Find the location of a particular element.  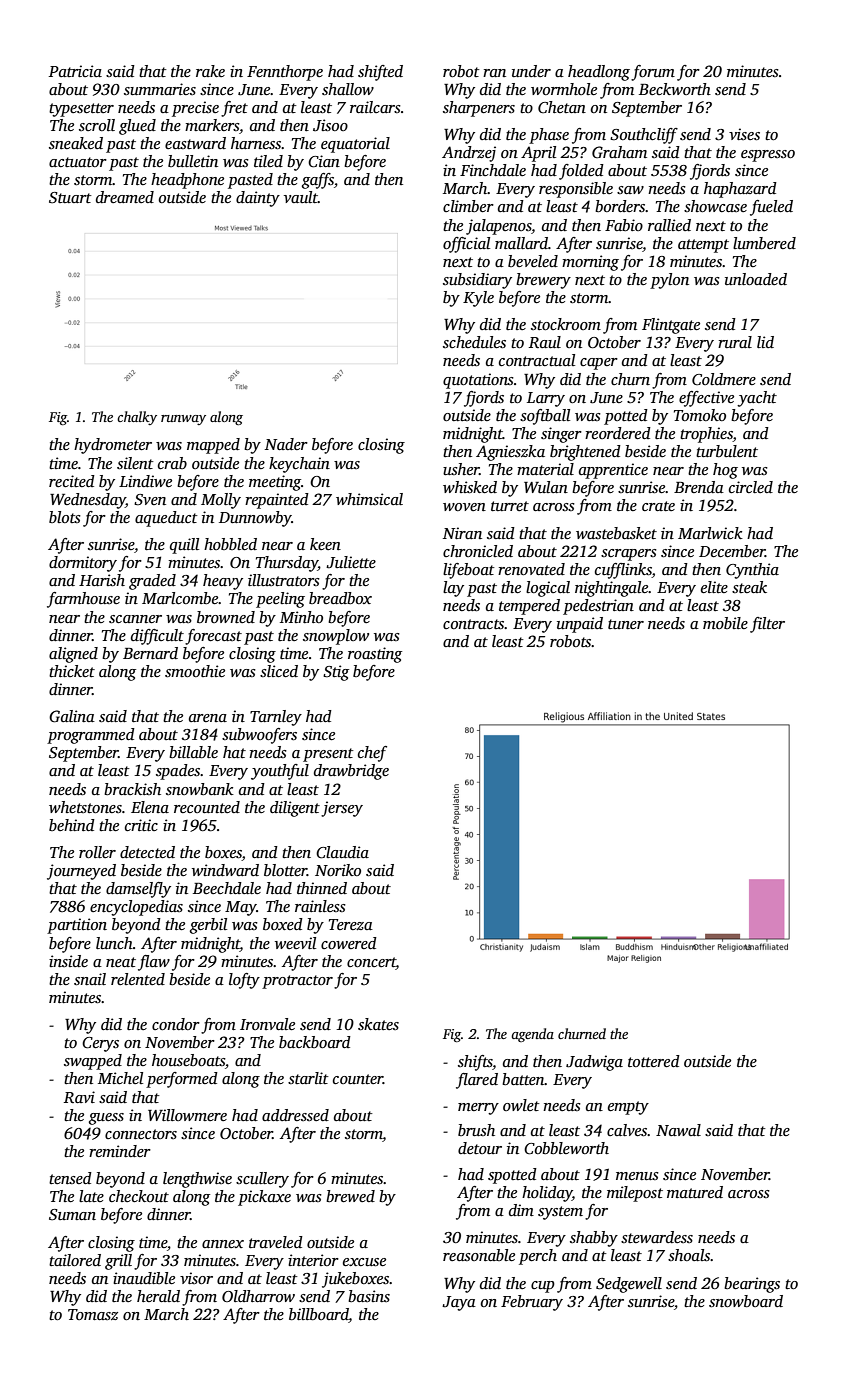

effective is located at coordinates (706, 399).
